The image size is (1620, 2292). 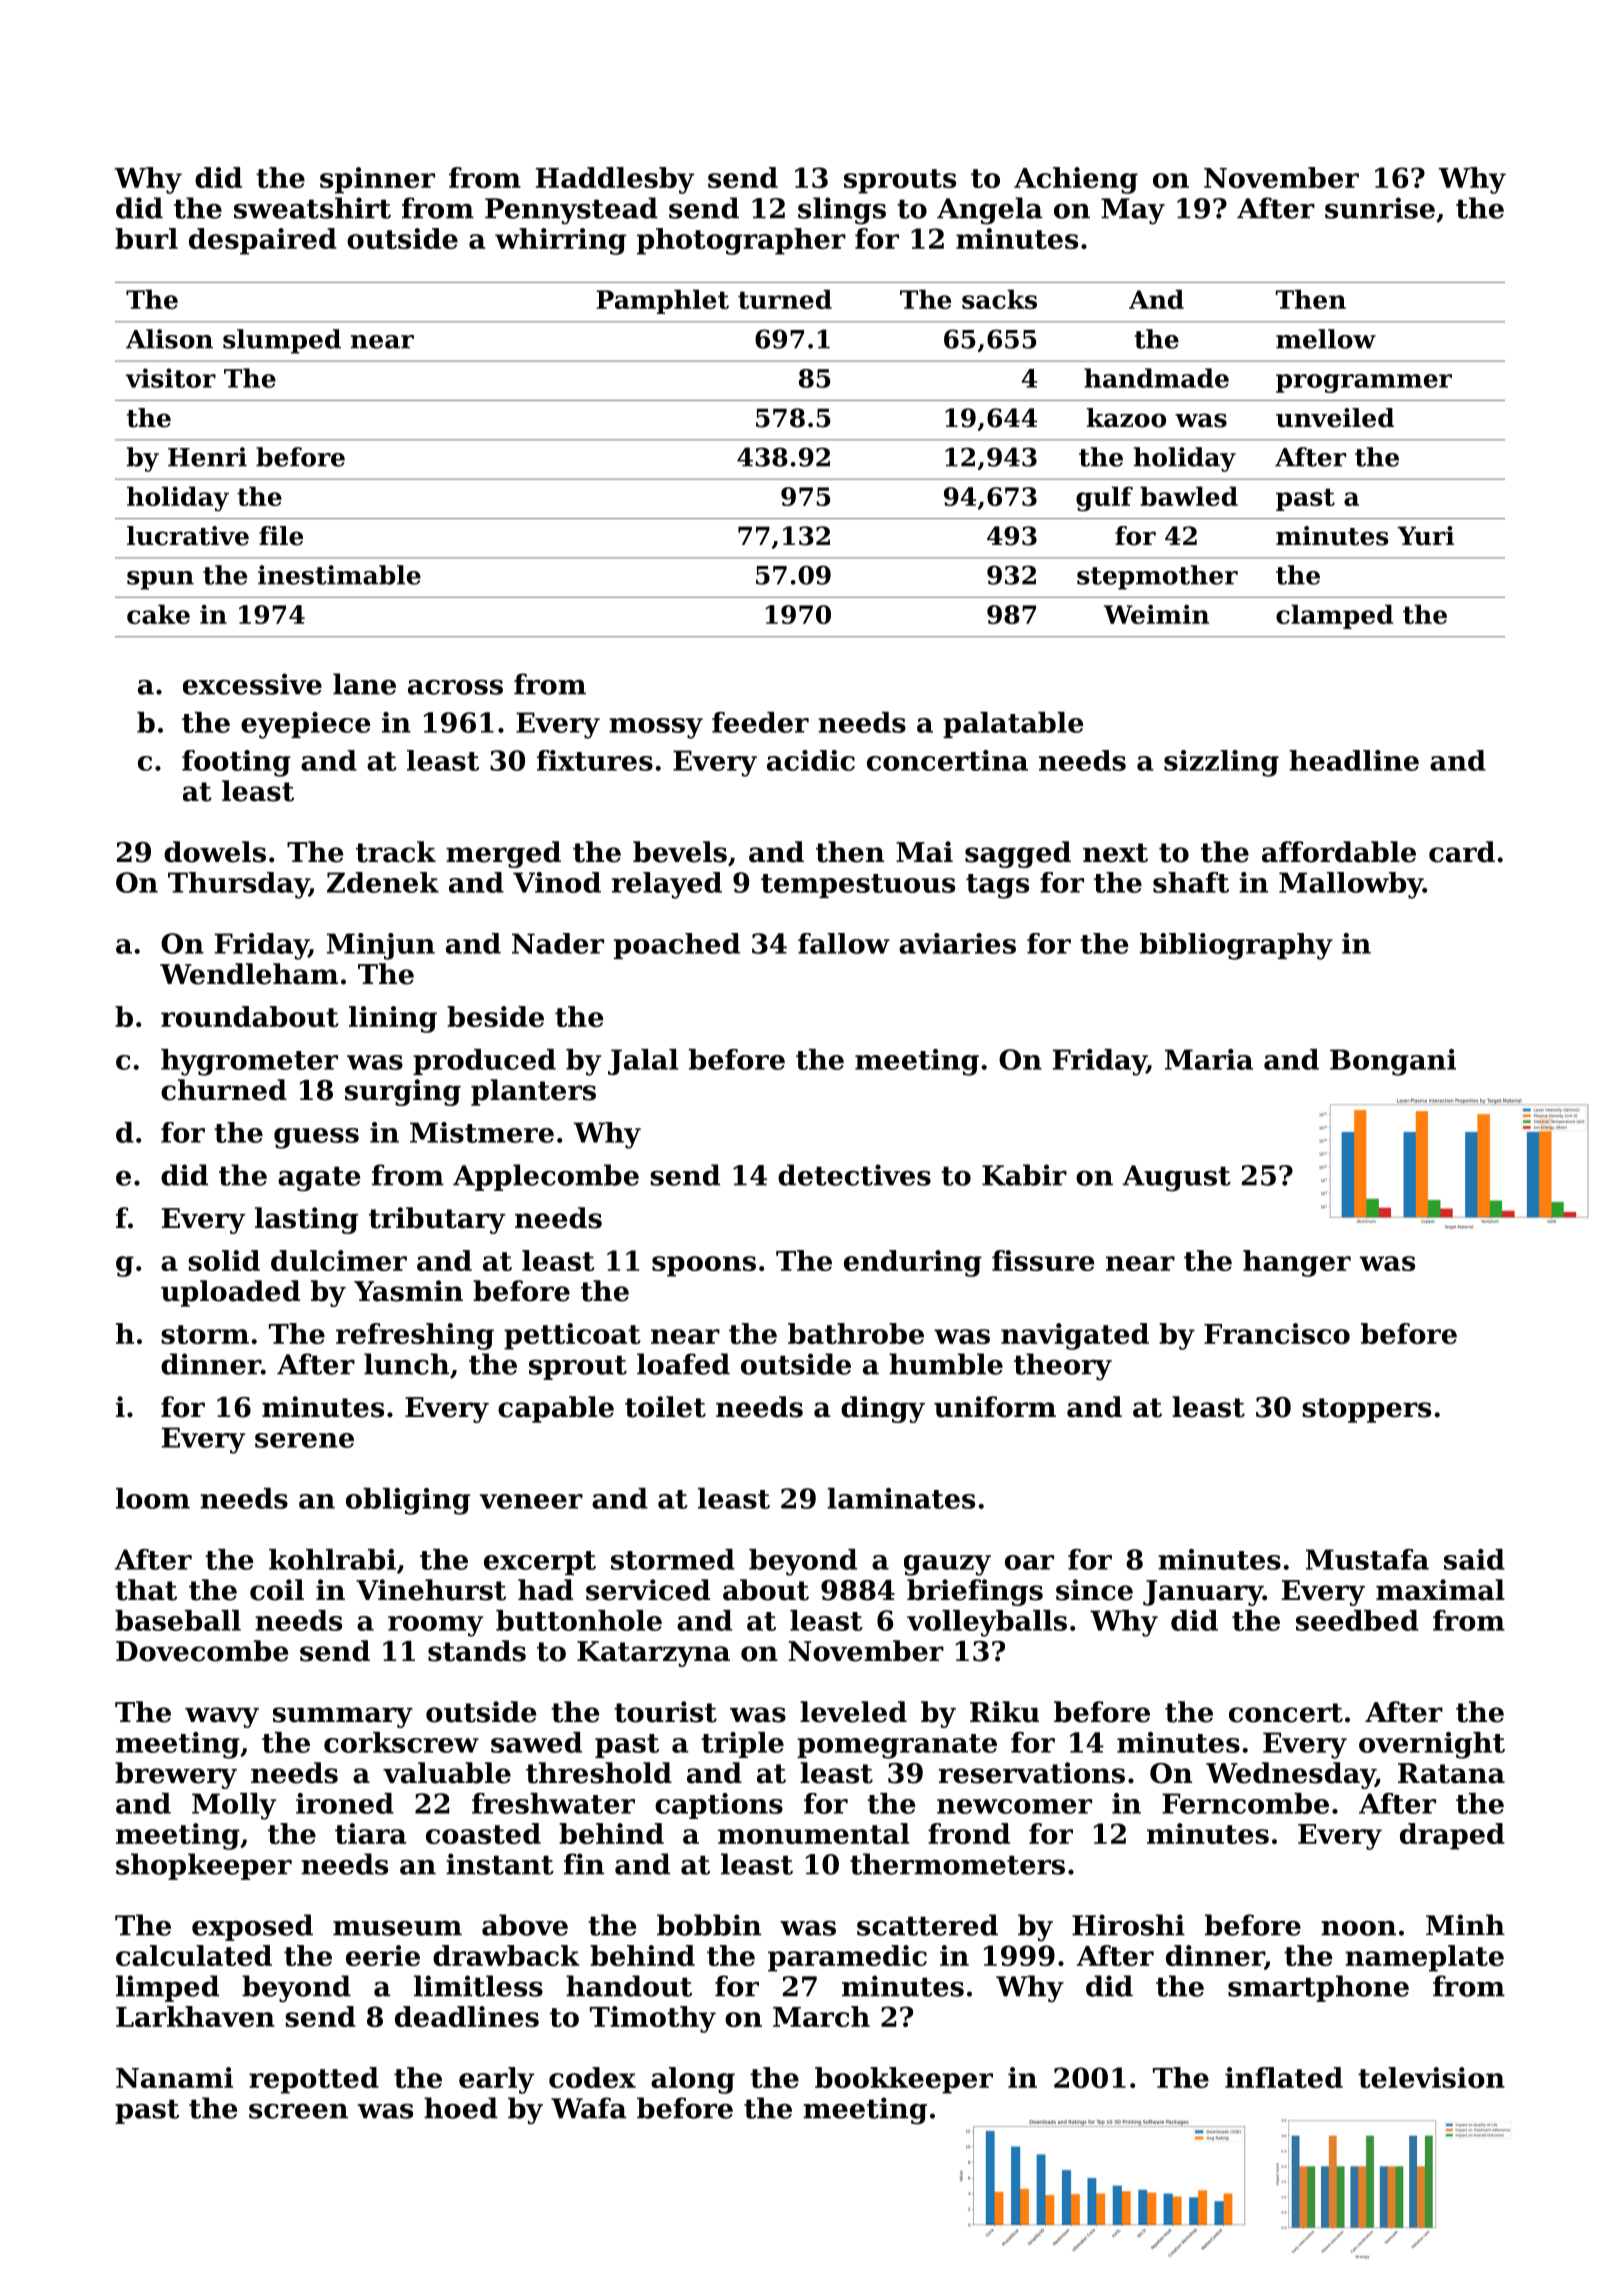 I want to click on planters, so click(x=533, y=1092).
